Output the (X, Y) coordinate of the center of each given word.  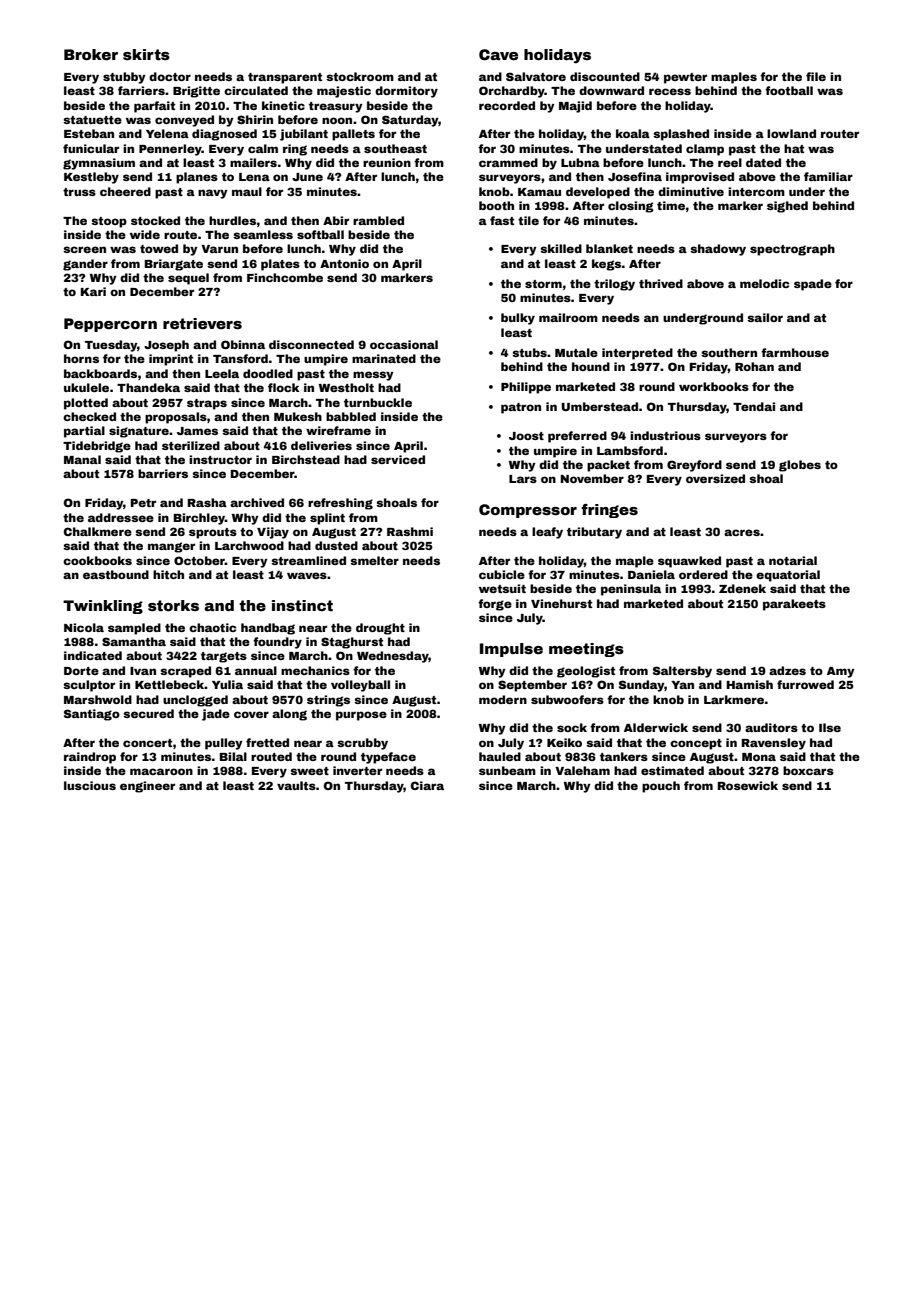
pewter (685, 78)
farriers (141, 90)
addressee (121, 517)
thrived (661, 283)
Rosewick (748, 785)
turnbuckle (378, 402)
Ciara (427, 785)
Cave (498, 54)
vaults (296, 785)
